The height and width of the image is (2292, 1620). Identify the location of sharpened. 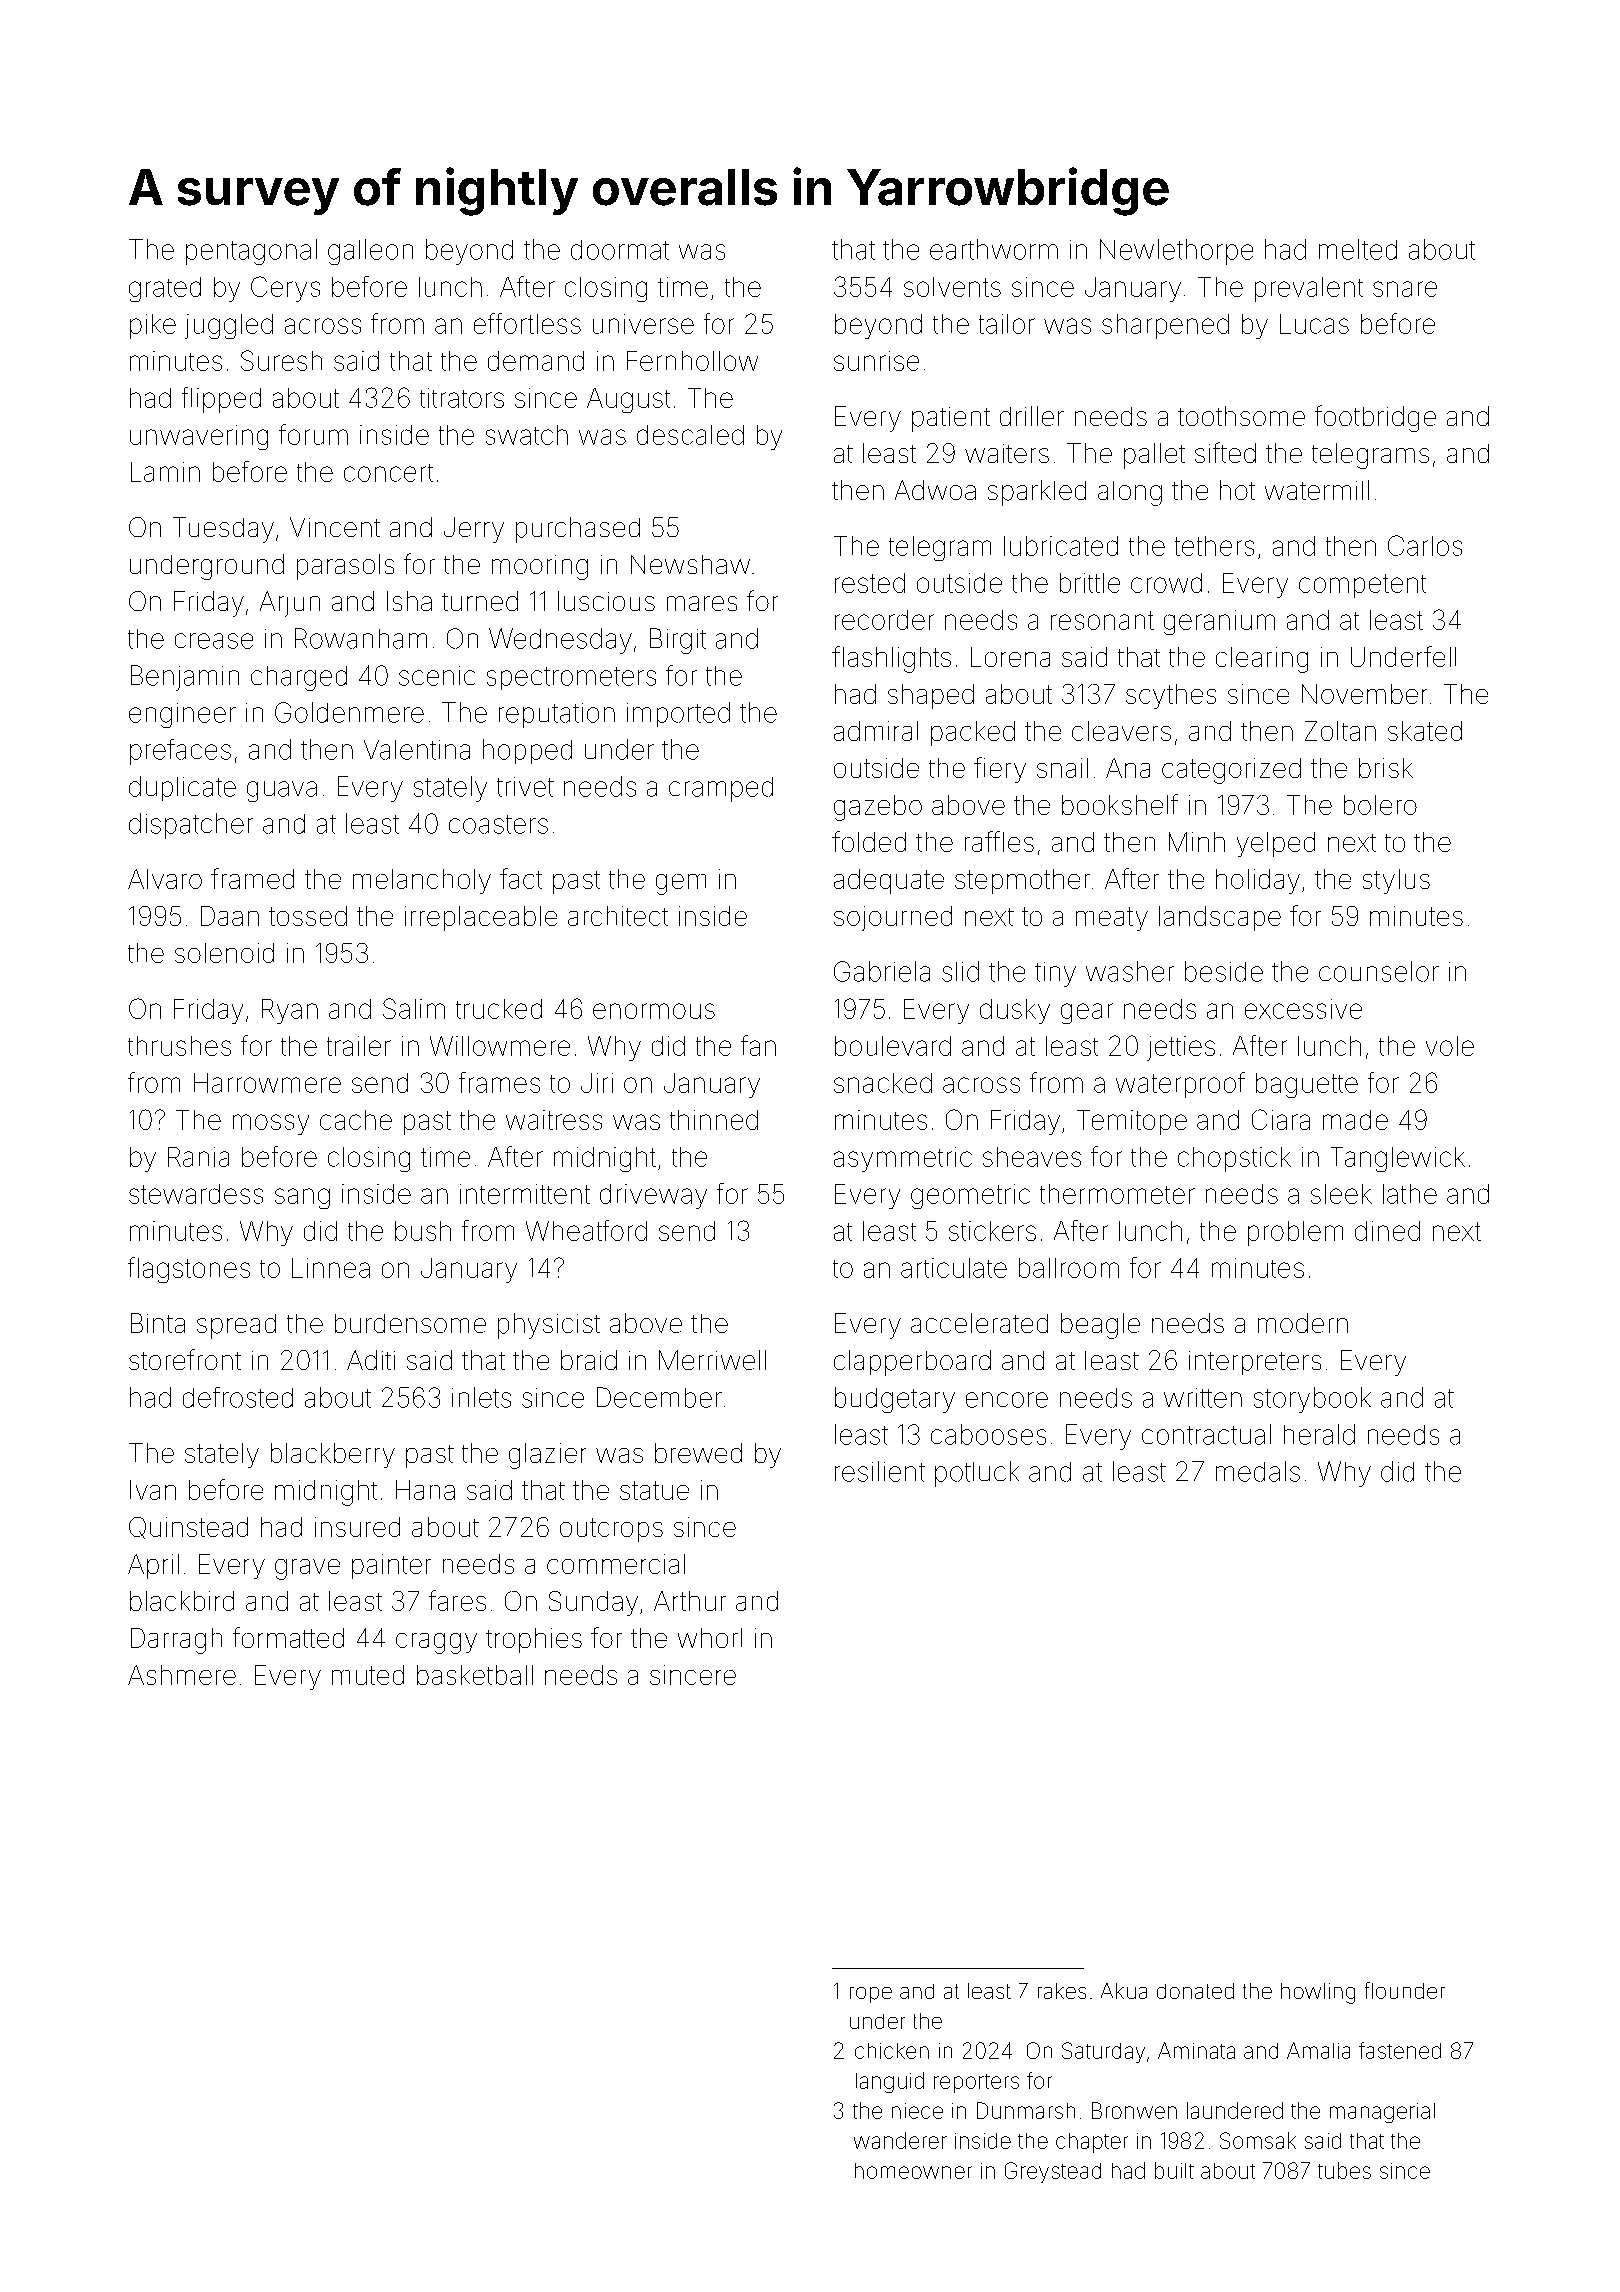
(1165, 326).
